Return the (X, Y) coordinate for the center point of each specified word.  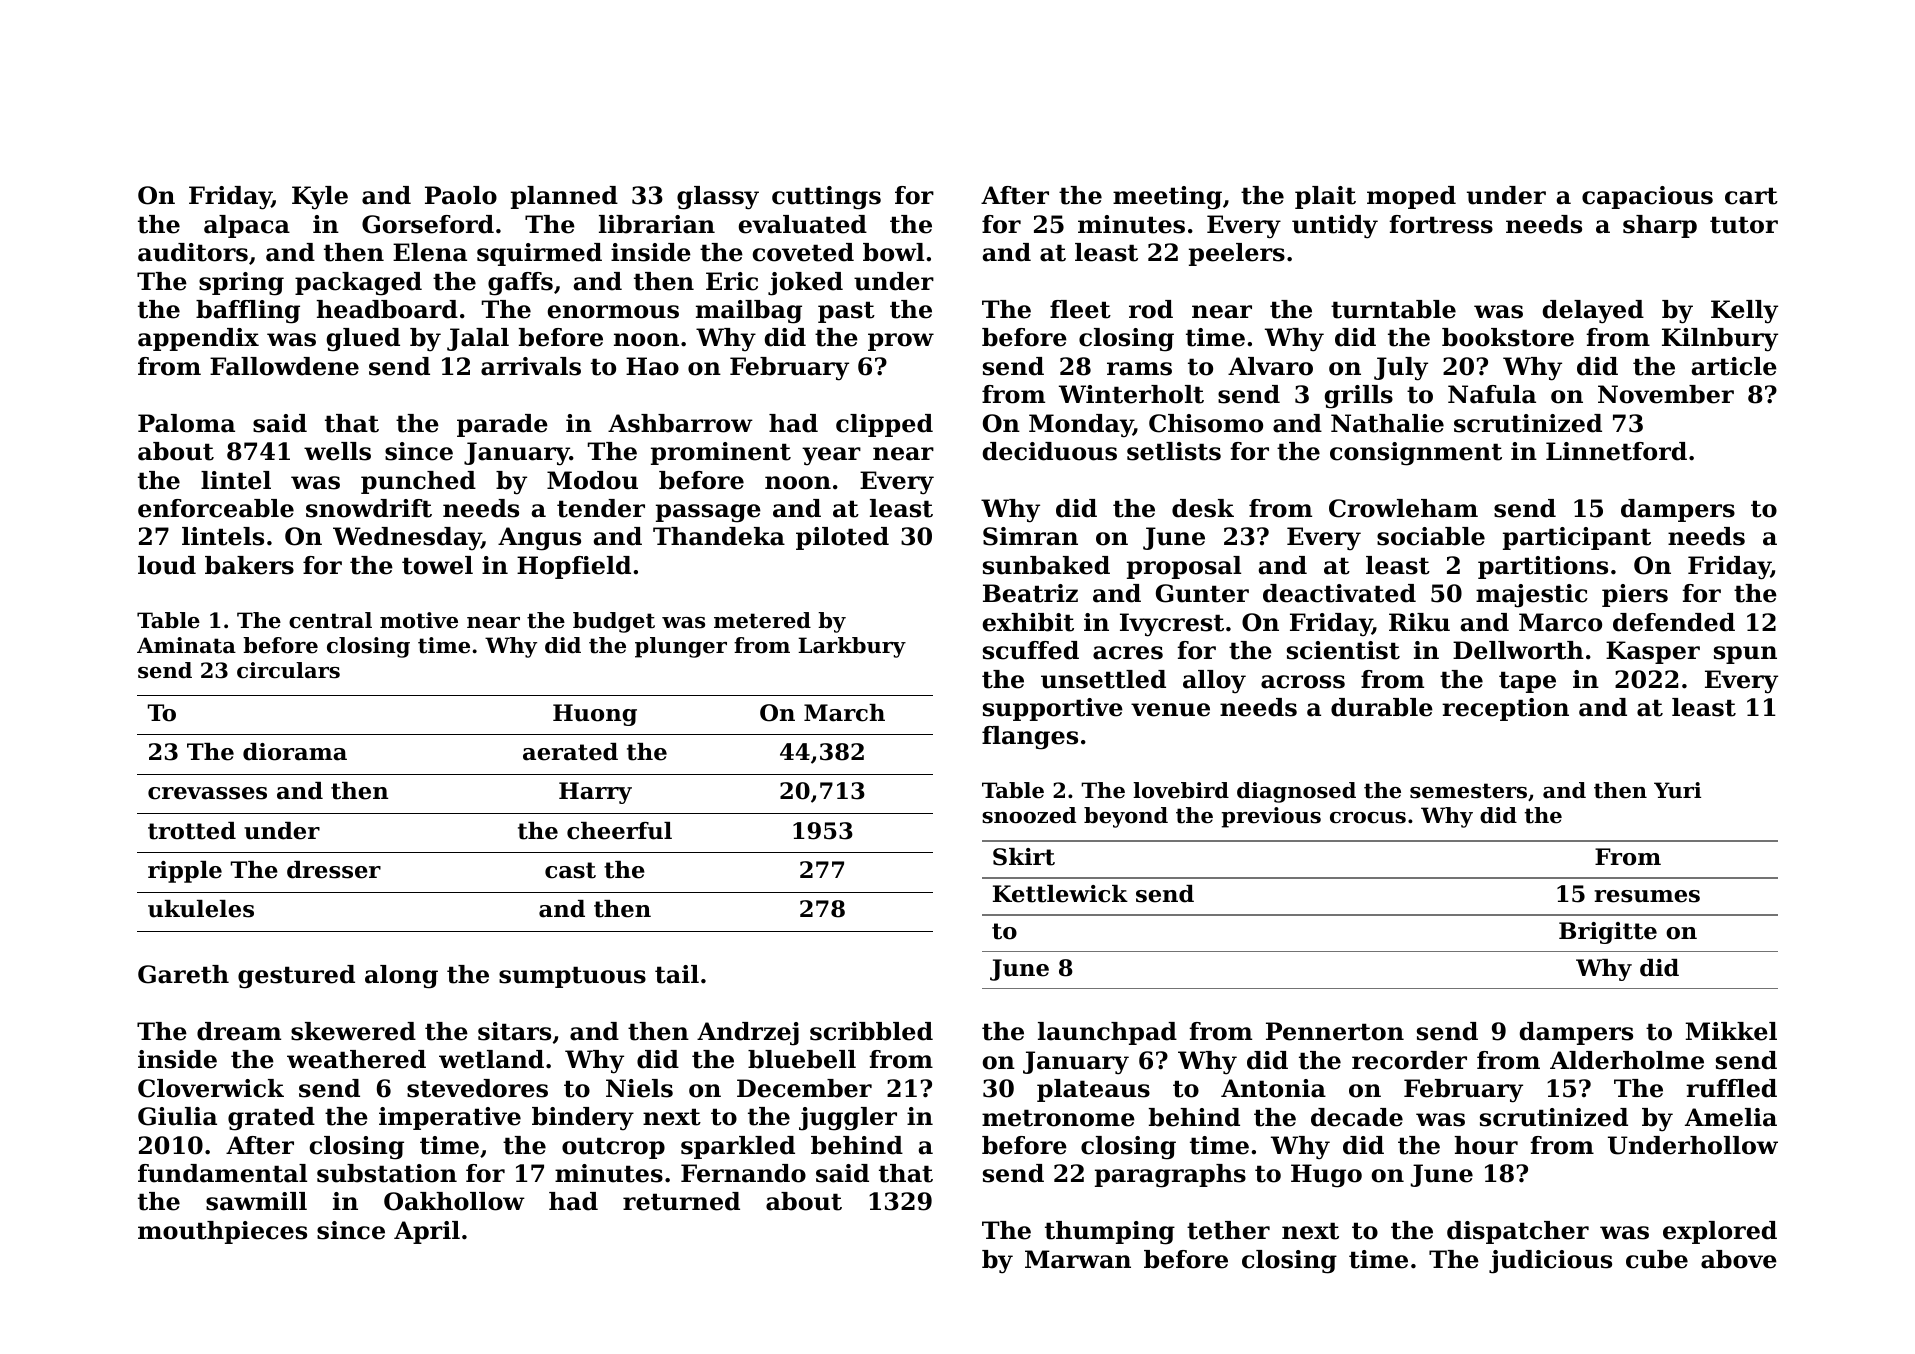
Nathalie (1387, 423)
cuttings (826, 198)
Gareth (183, 974)
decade (1357, 1117)
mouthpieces (222, 1232)
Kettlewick (1060, 894)
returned (681, 1201)
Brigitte (1608, 933)
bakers (249, 565)
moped (1411, 197)
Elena (430, 252)
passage (708, 513)
